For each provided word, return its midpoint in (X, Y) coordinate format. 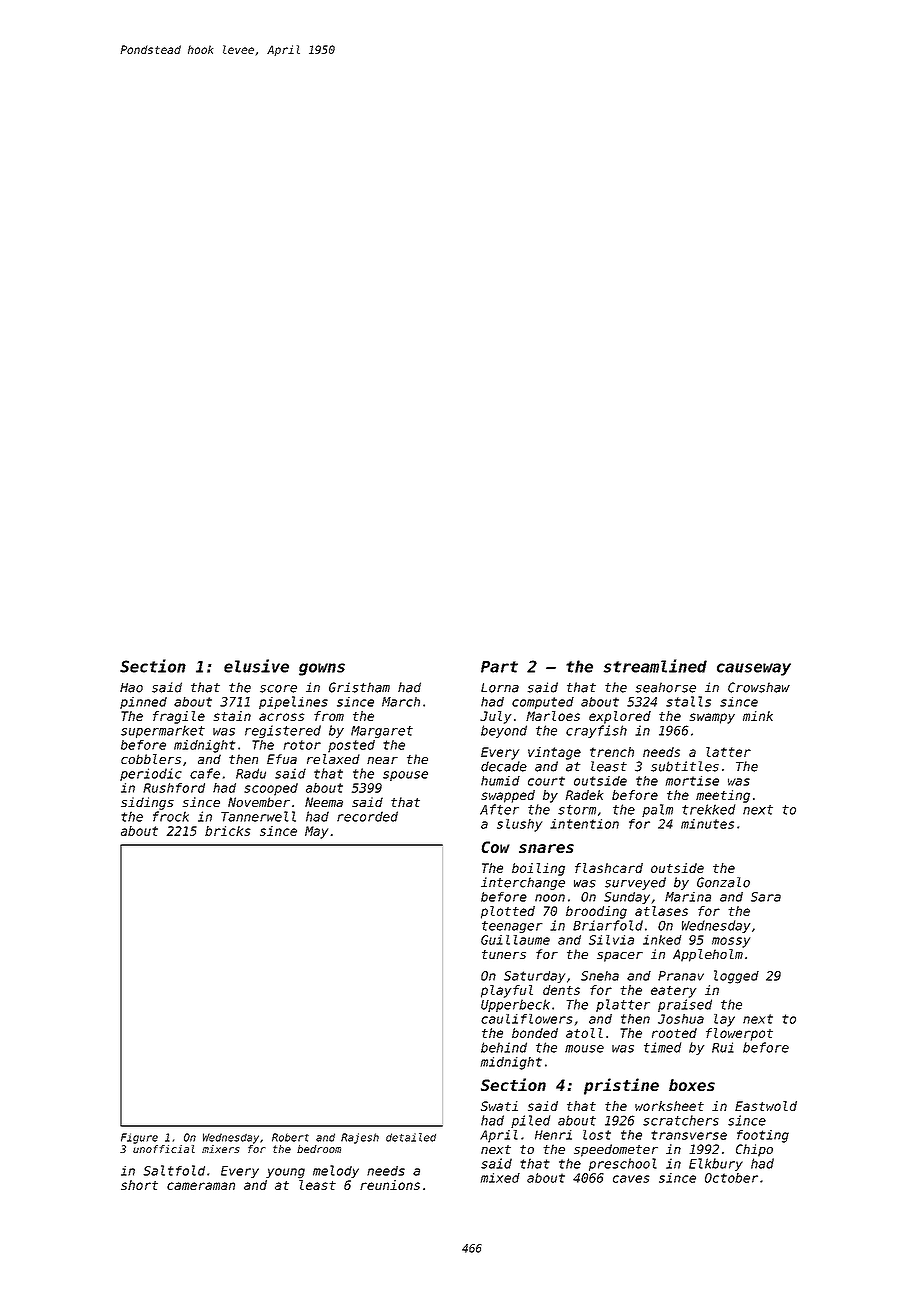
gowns (322, 669)
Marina (688, 897)
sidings (147, 803)
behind (504, 1047)
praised (685, 1005)
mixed (500, 1178)
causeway (754, 669)
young (285, 1173)
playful (507, 991)
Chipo (754, 1150)
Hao (131, 688)
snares (546, 848)
